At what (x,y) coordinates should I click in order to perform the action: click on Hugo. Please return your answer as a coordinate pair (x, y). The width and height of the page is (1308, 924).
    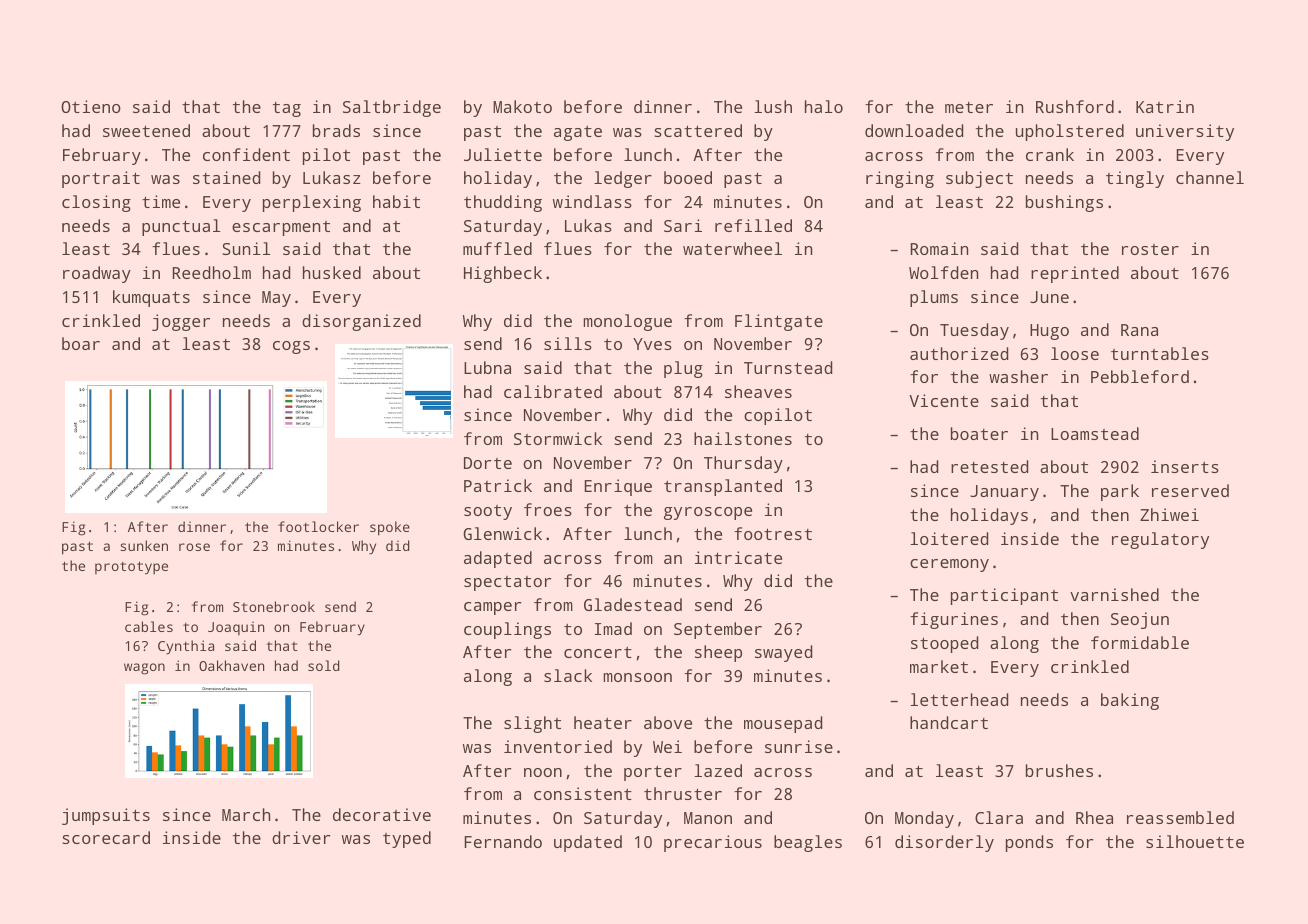
    Looking at the image, I should click on (1049, 332).
